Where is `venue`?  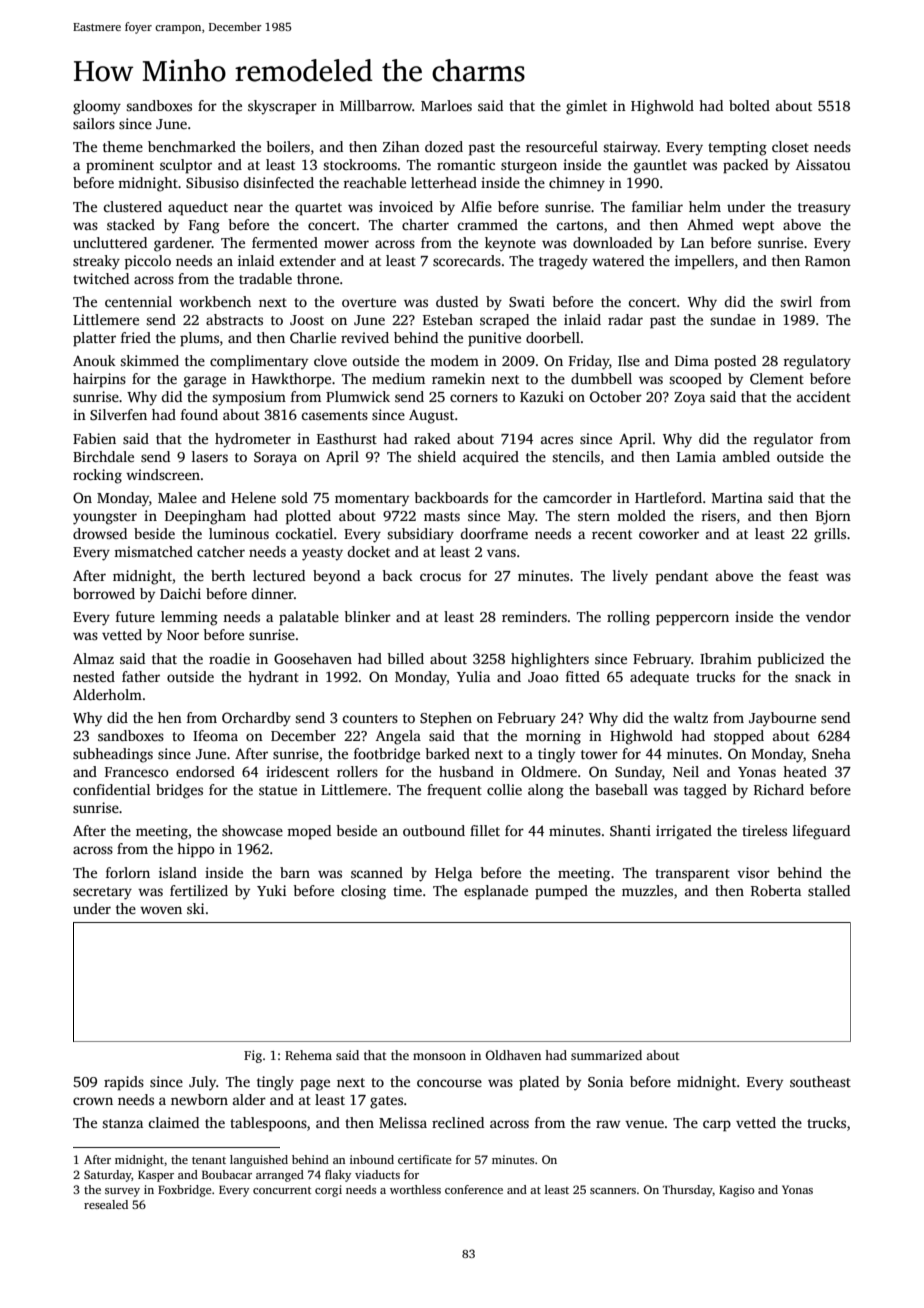 venue is located at coordinates (644, 1124).
